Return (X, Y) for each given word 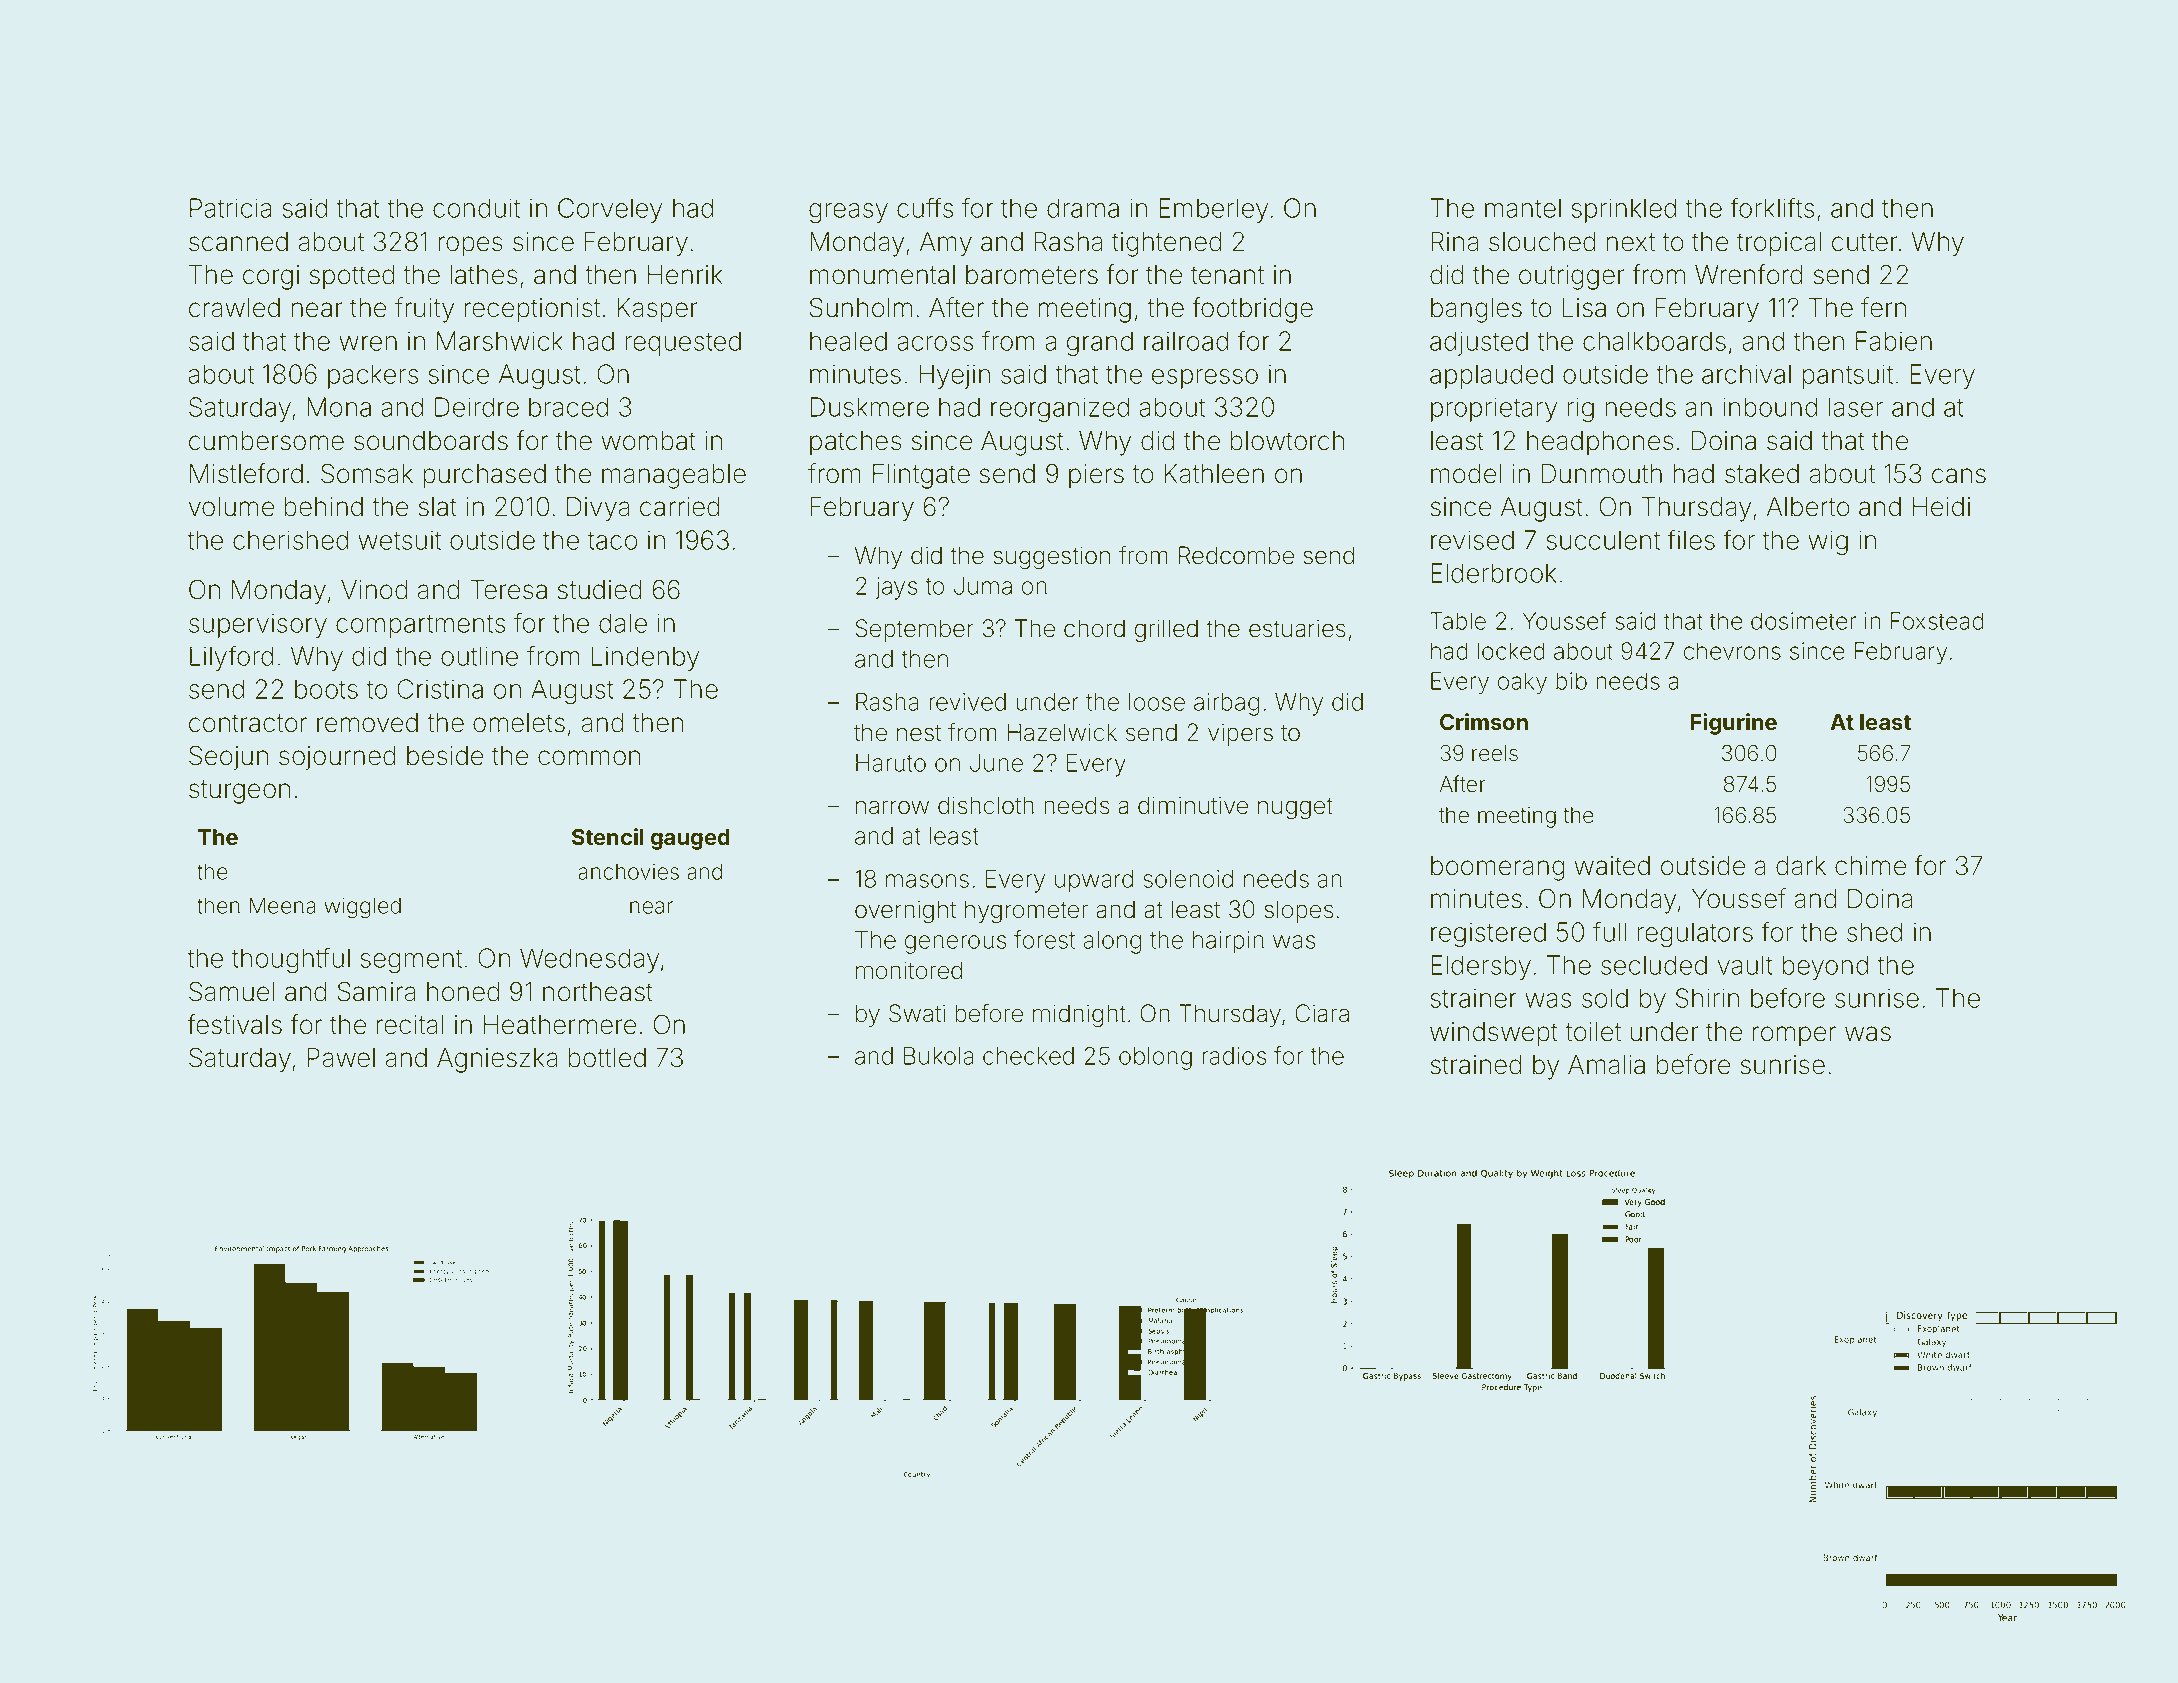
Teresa (508, 590)
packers (373, 376)
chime (1870, 866)
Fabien (1894, 341)
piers (1096, 476)
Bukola (939, 1056)
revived (967, 702)
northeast (598, 992)
